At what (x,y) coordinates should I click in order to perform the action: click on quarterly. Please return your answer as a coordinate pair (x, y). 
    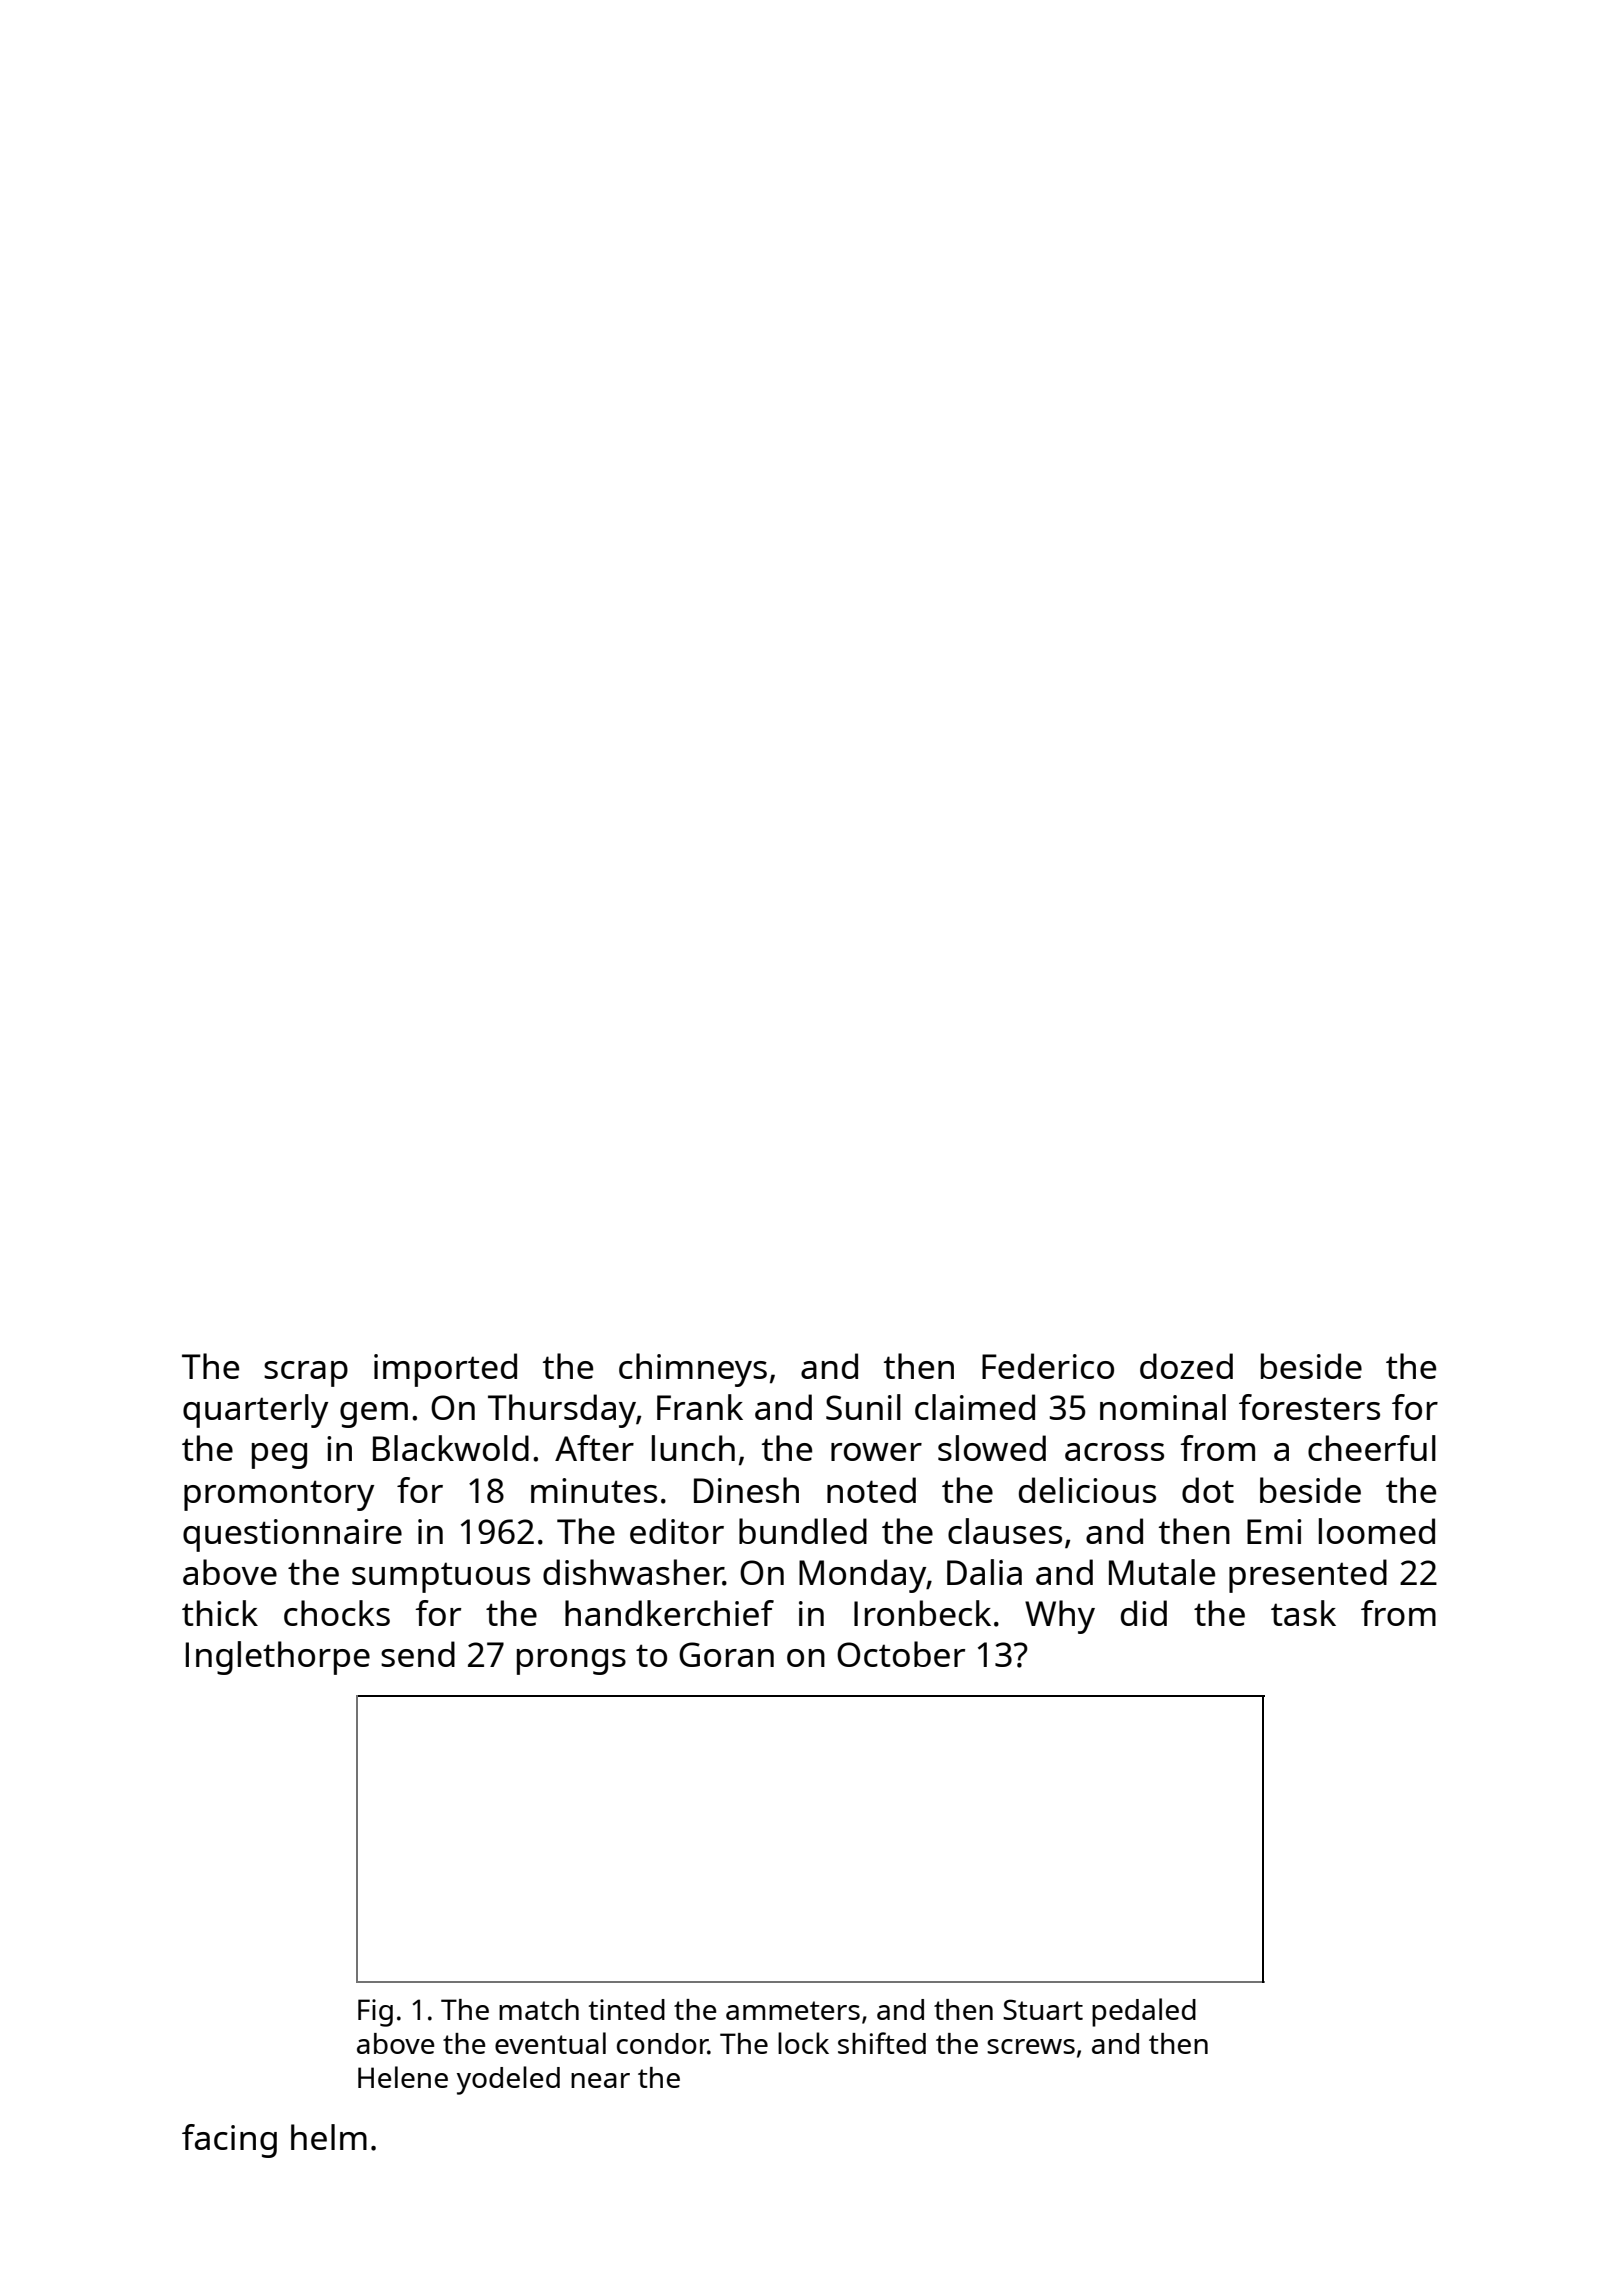
    Looking at the image, I should click on (255, 1411).
